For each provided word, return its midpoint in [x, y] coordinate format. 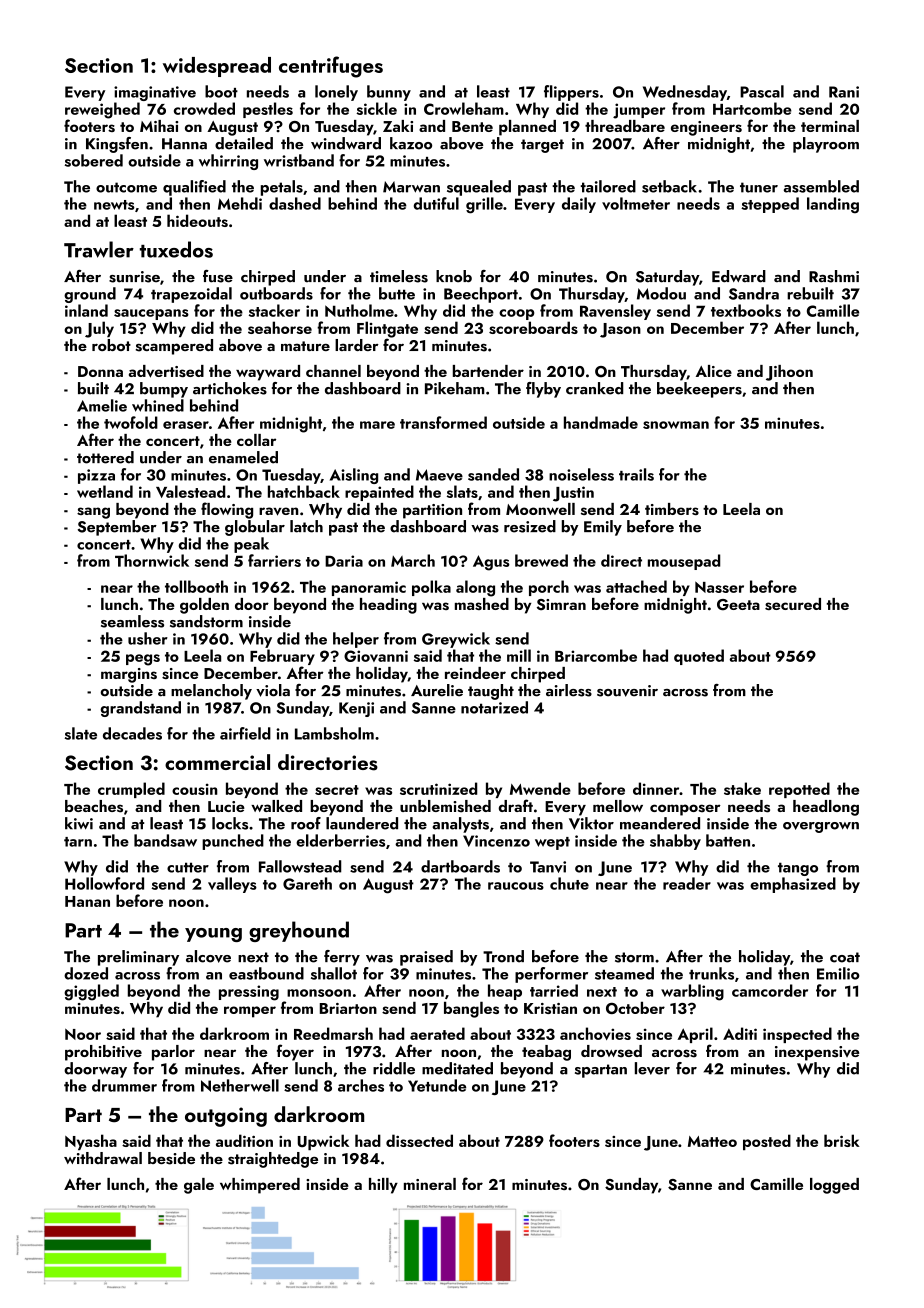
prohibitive [103, 1053]
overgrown [821, 827]
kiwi [79, 823]
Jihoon [789, 373]
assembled [821, 186]
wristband [299, 160]
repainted [379, 493]
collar [256, 440]
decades [132, 733]
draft [516, 805]
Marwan [411, 187]
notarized [494, 707]
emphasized [793, 885]
